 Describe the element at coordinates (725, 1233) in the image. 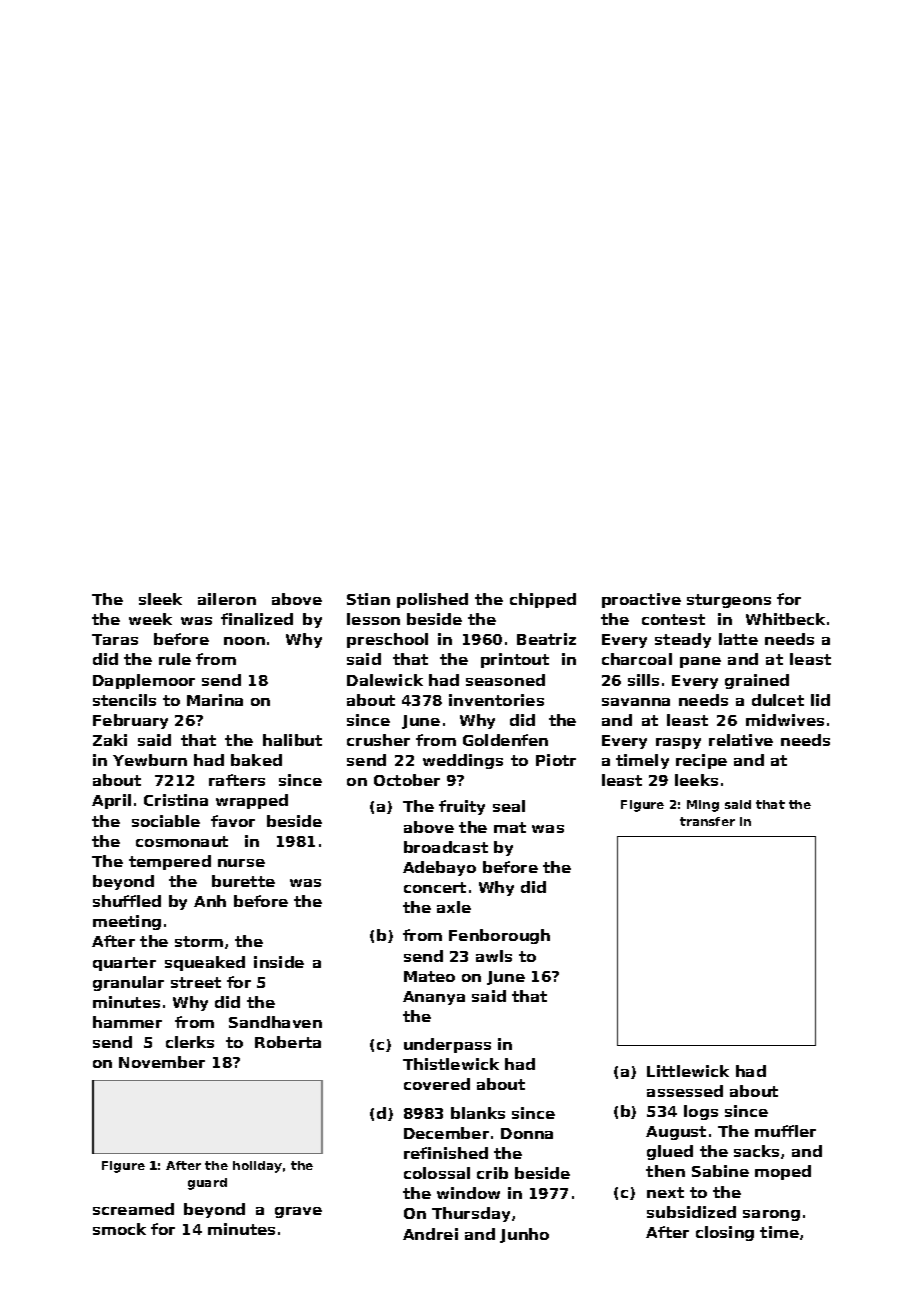

I see `closing` at that location.
